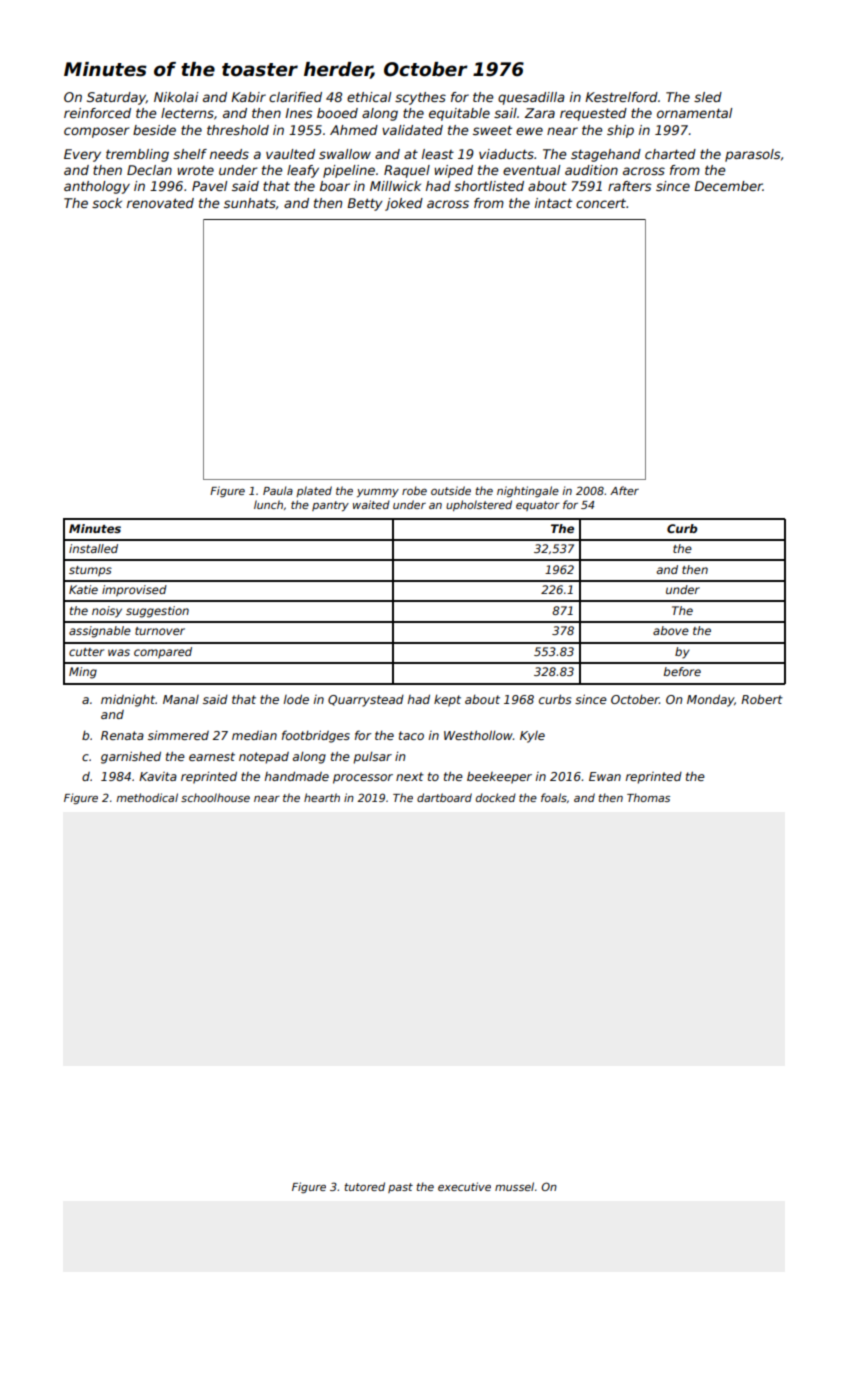  What do you see at coordinates (451, 490) in the screenshot?
I see `outside` at bounding box center [451, 490].
